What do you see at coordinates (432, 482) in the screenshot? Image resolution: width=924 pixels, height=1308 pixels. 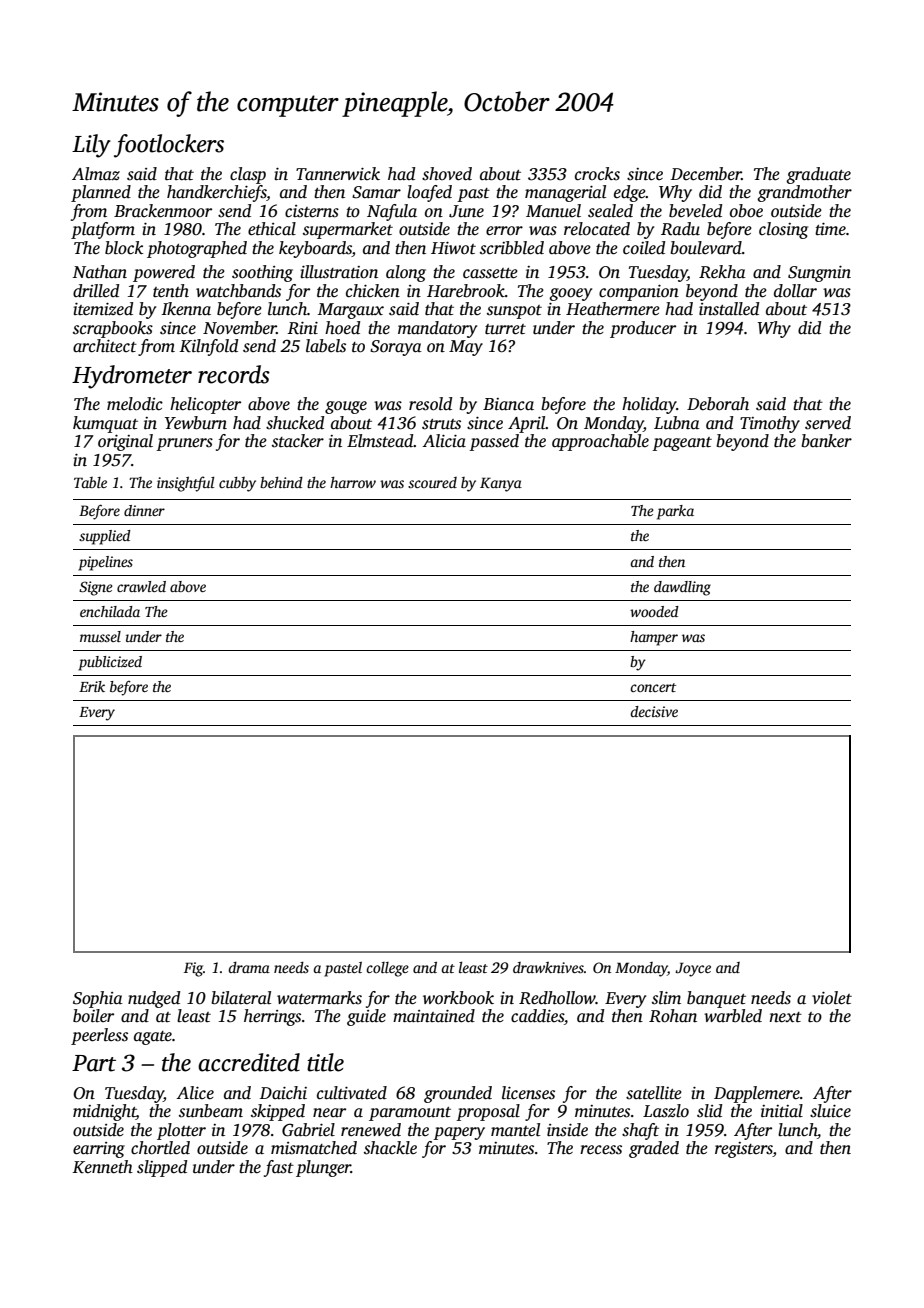 I see `scoured` at bounding box center [432, 482].
